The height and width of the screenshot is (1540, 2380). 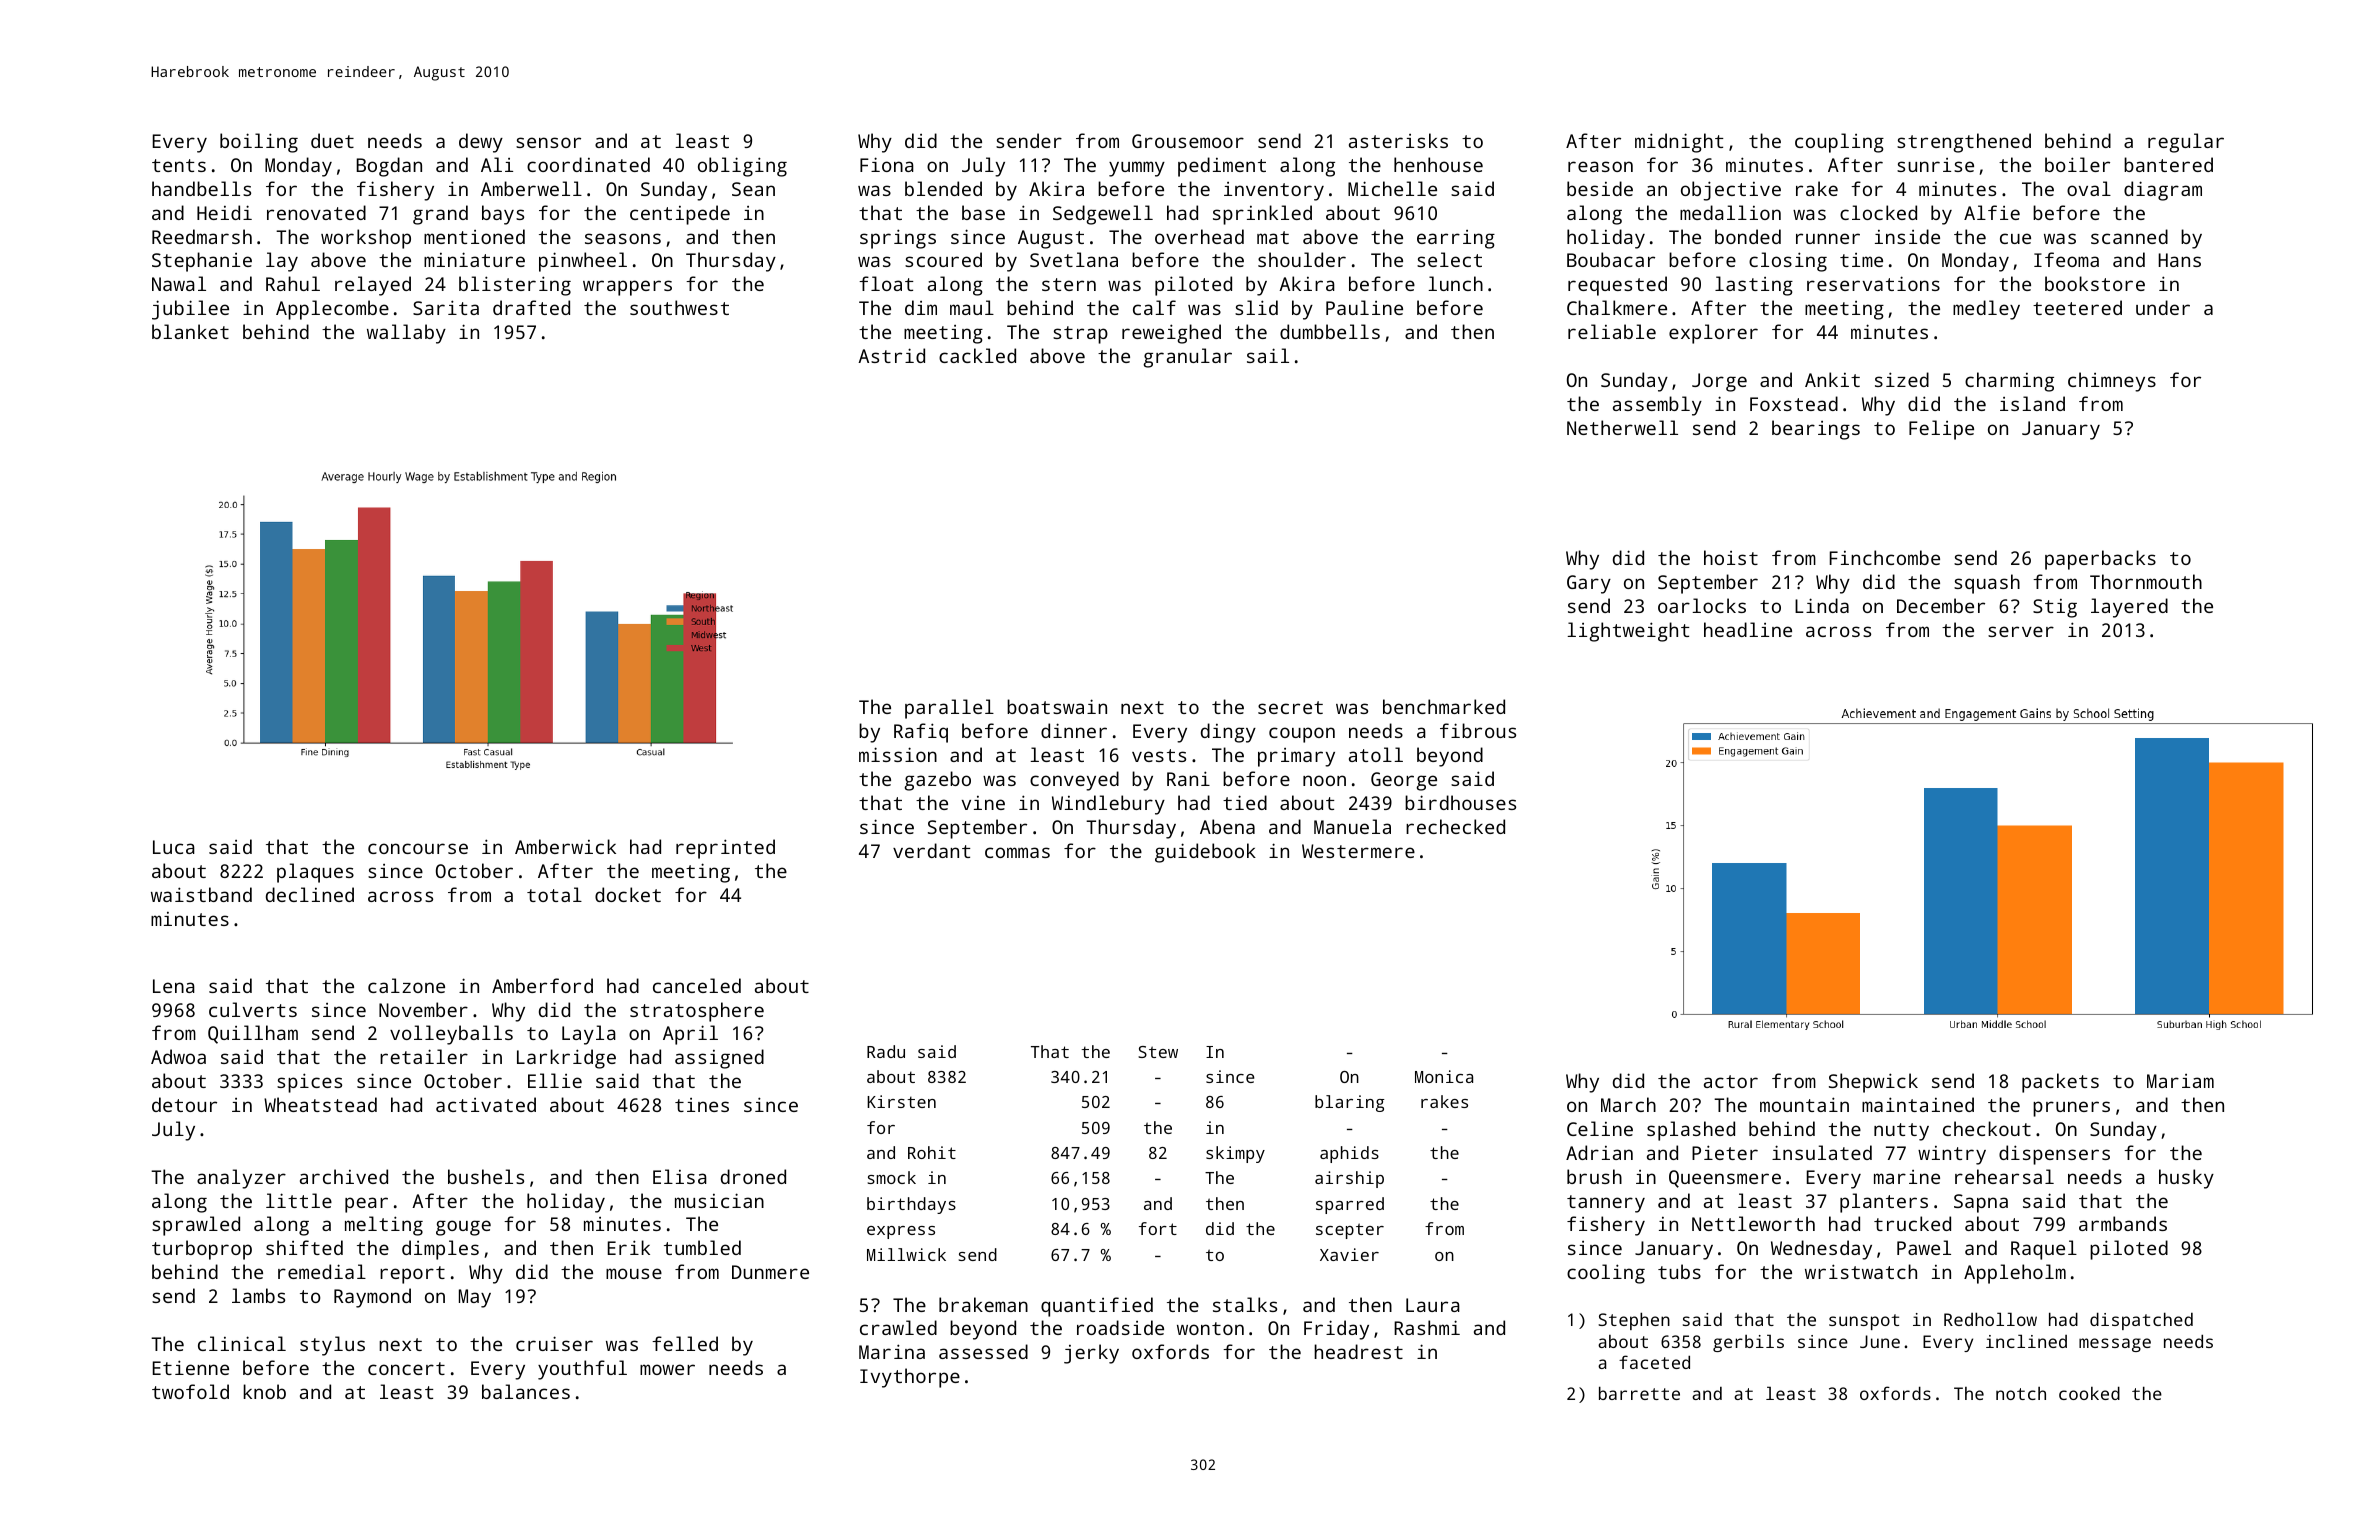 What do you see at coordinates (742, 167) in the screenshot?
I see `obliging` at bounding box center [742, 167].
